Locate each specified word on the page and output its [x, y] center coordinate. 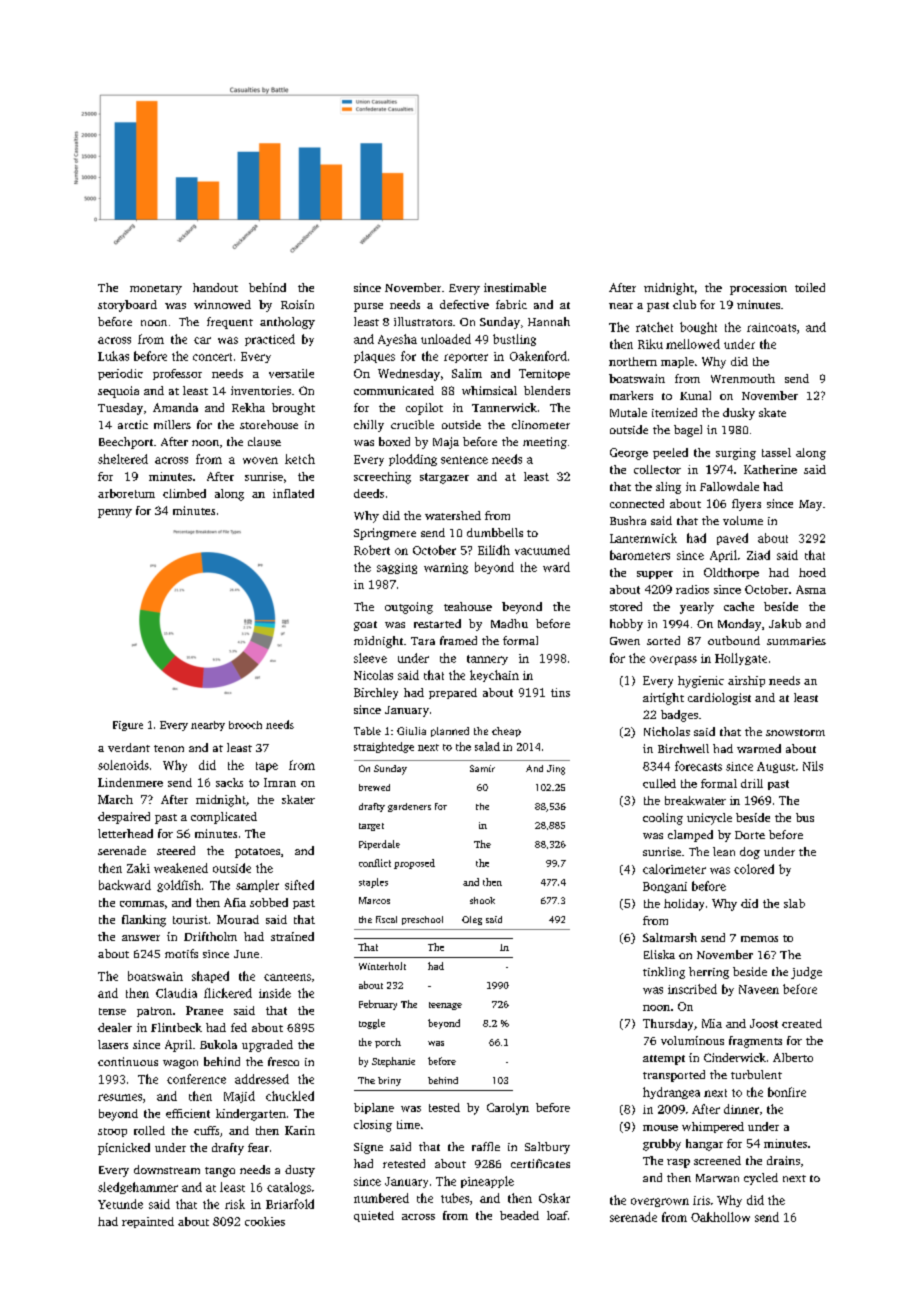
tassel [776, 452]
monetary [156, 290]
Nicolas [373, 675]
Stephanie [393, 1062]
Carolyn [508, 1109]
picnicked [124, 1149]
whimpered [713, 1127]
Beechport [126, 443]
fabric [511, 304]
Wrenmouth [743, 378]
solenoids [123, 765]
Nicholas [667, 731]
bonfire [787, 1092]
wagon [180, 1064]
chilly [369, 426]
